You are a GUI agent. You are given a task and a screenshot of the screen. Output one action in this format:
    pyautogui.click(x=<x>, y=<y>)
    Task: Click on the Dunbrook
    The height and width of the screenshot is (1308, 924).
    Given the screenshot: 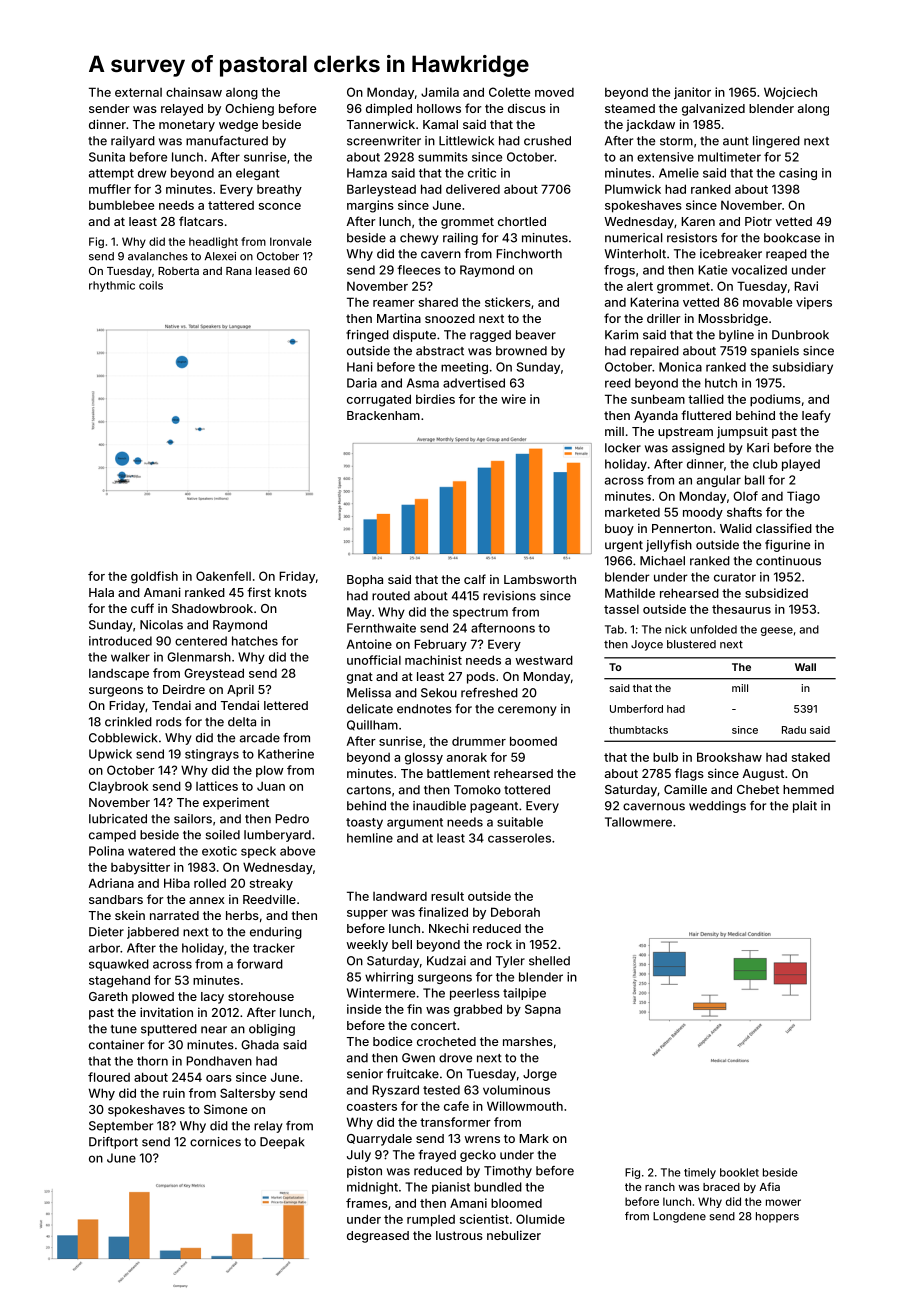 What is the action you would take?
    pyautogui.click(x=800, y=335)
